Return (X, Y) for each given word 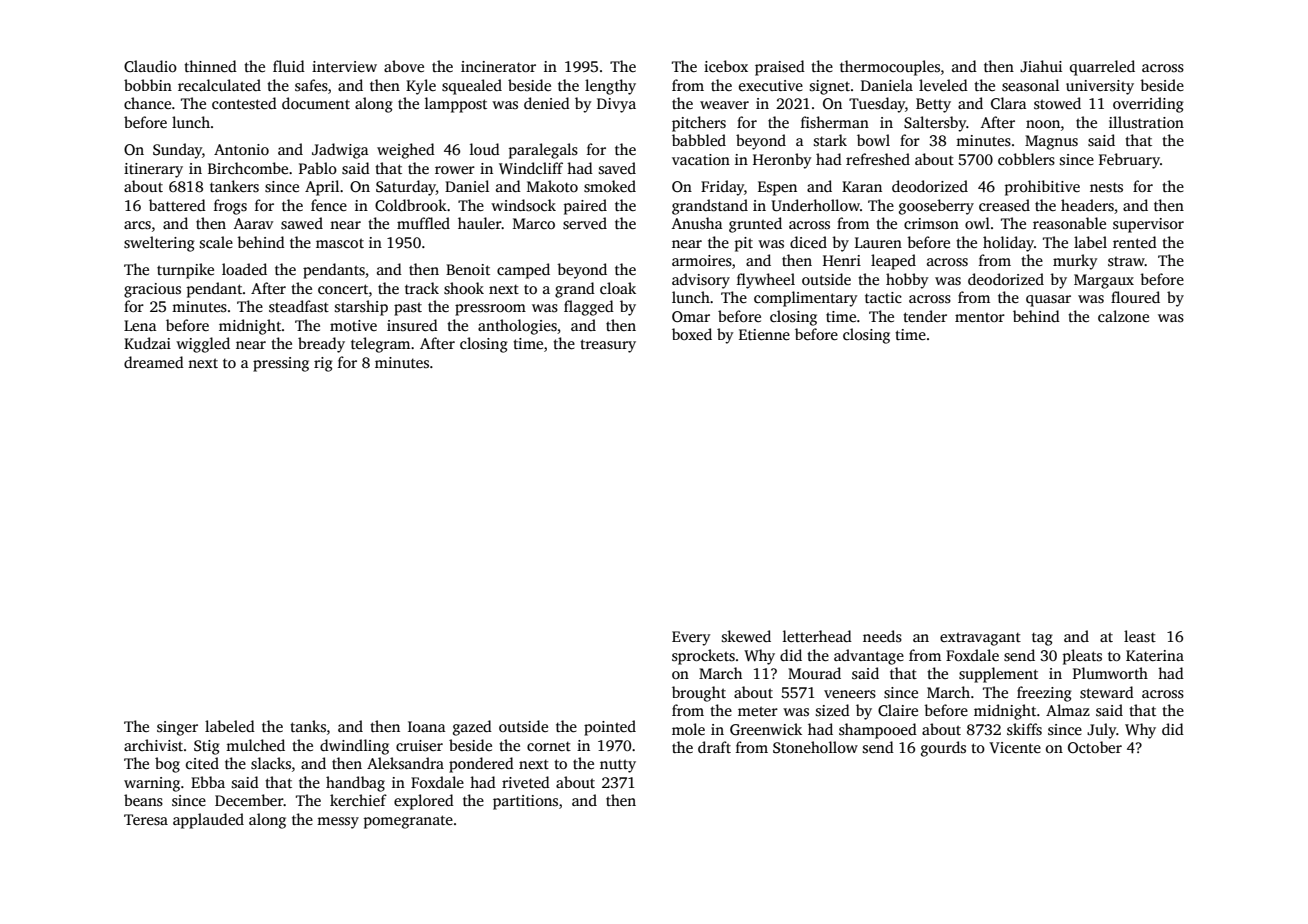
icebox (726, 66)
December (249, 800)
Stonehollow (815, 747)
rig (323, 364)
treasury (608, 346)
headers (1087, 205)
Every (691, 638)
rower (455, 170)
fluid (289, 66)
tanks (308, 726)
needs (882, 636)
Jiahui (1041, 66)
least (1140, 636)
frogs (230, 207)
